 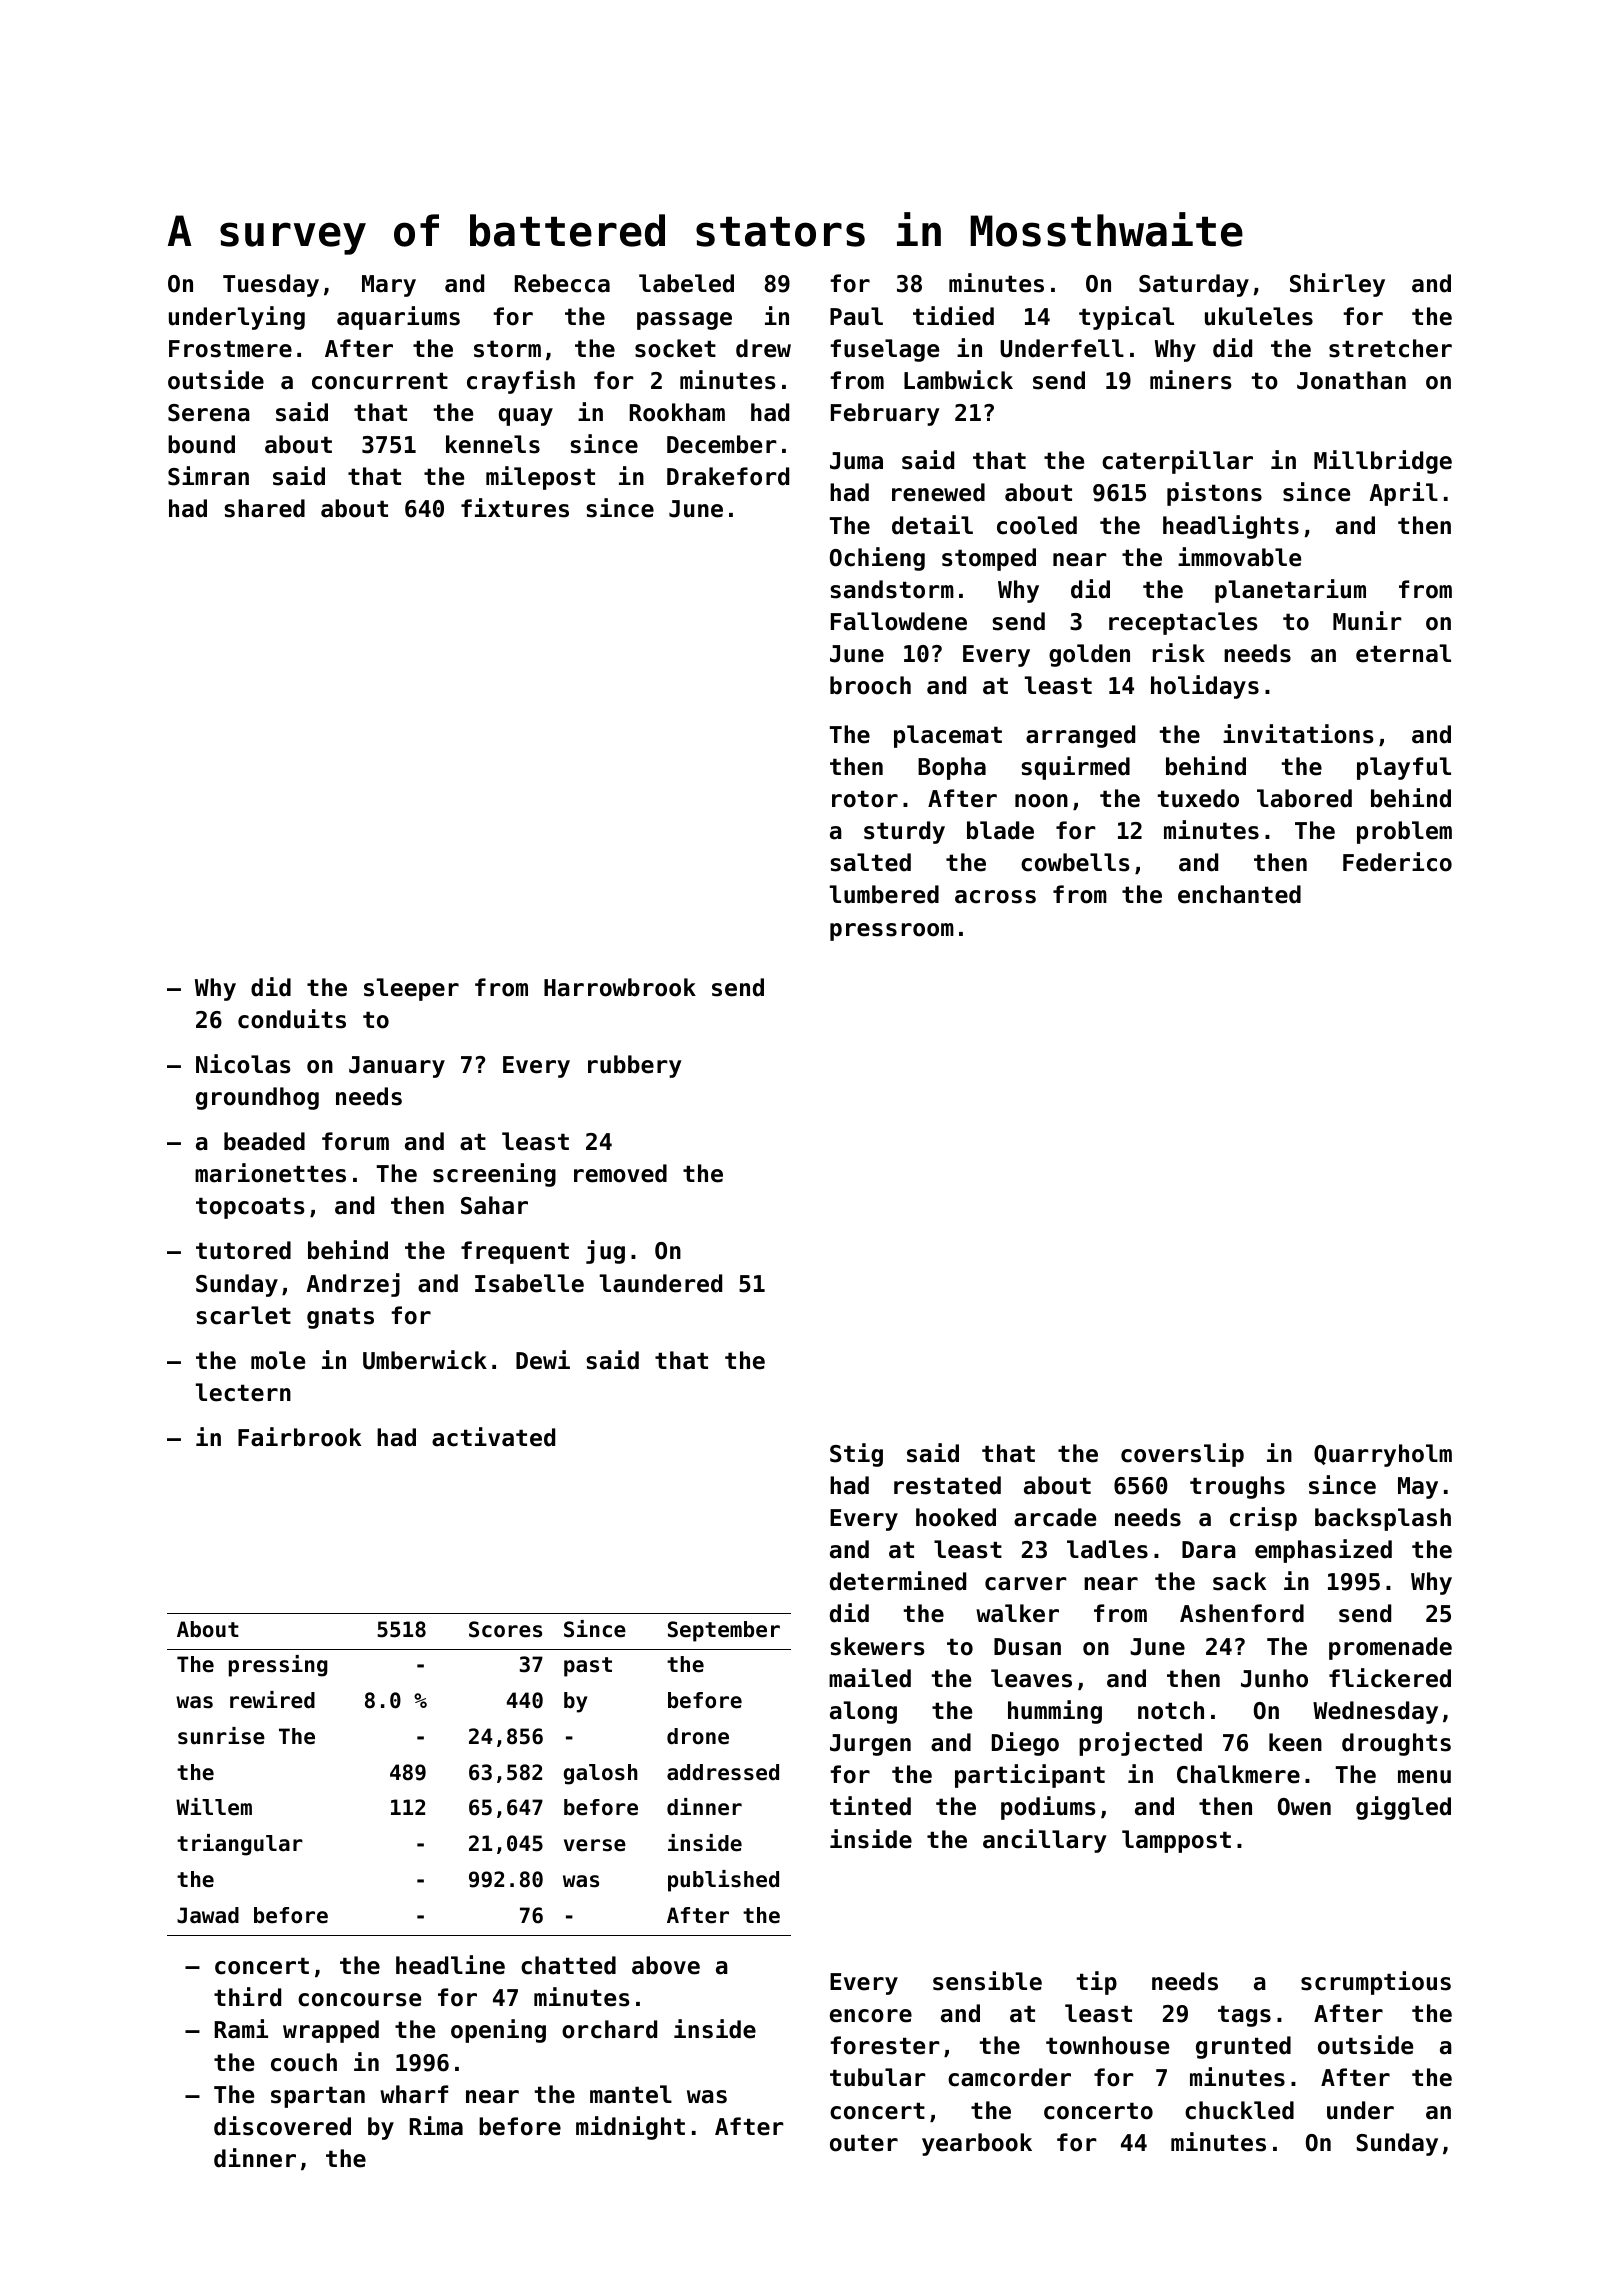 I want to click on Stig, so click(x=856, y=1455).
